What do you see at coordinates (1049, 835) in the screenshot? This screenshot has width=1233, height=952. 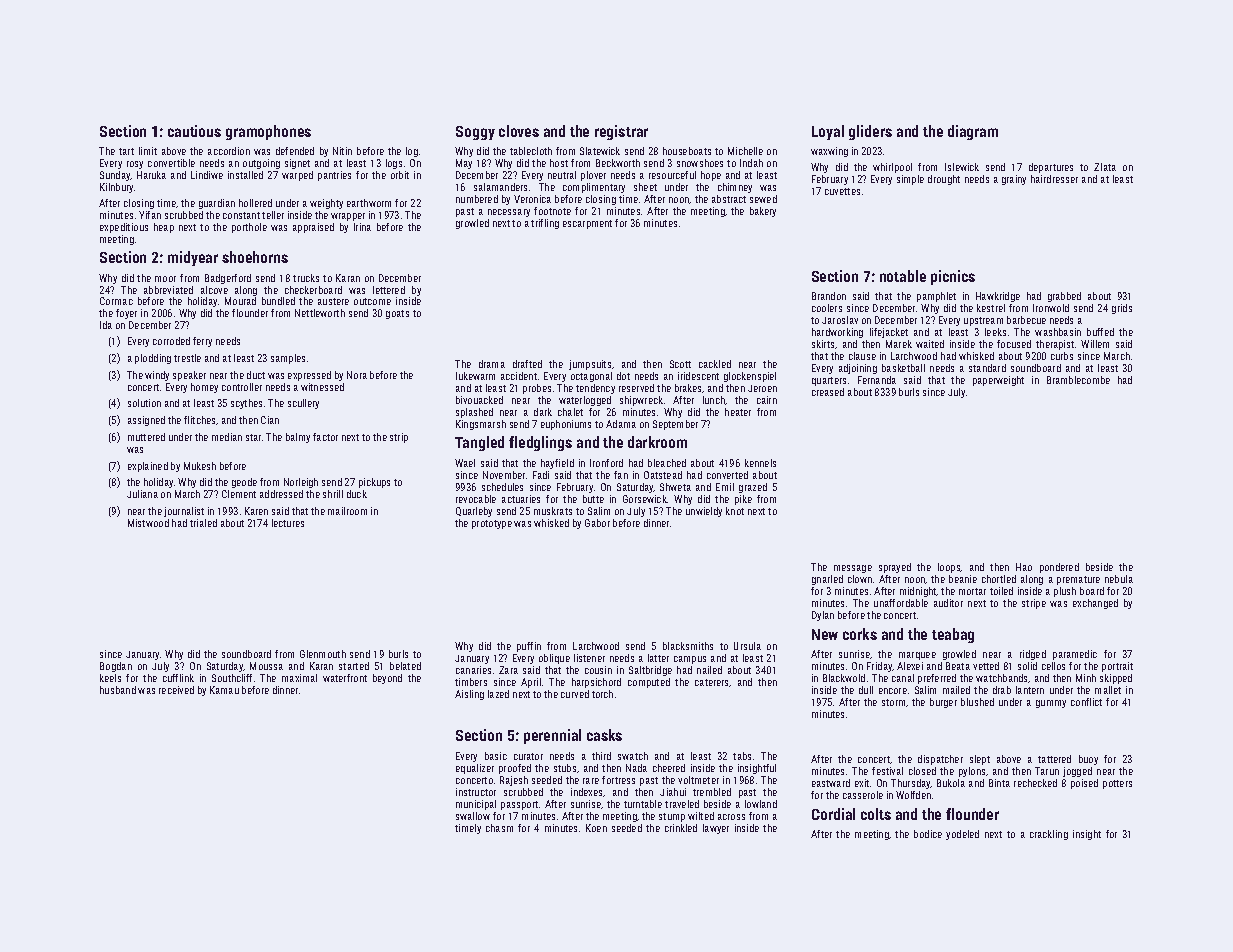 I see `crackling` at bounding box center [1049, 835].
